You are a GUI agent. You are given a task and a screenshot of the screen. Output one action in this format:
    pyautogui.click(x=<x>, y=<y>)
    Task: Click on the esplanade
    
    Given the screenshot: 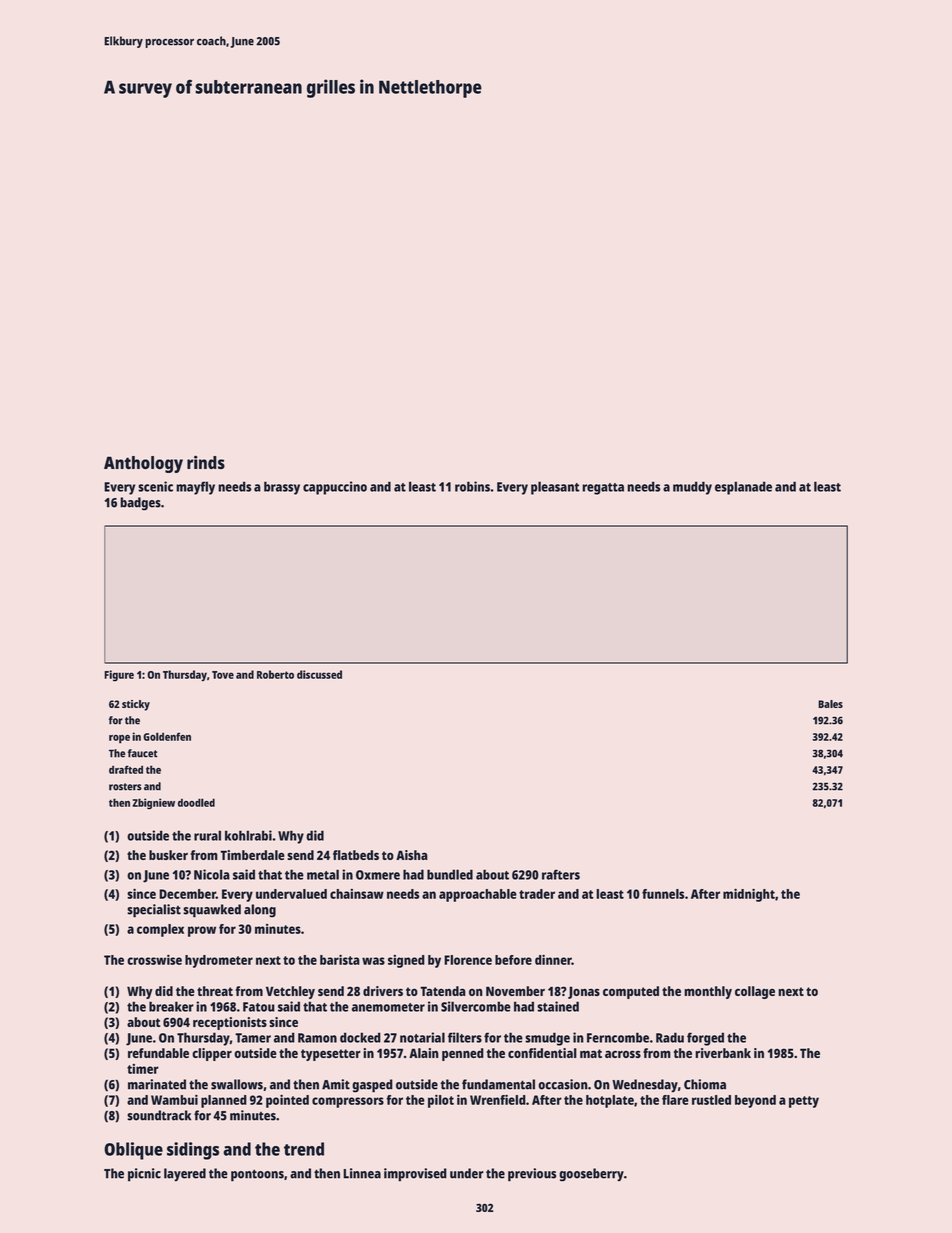 What is the action you would take?
    pyautogui.click(x=743, y=488)
